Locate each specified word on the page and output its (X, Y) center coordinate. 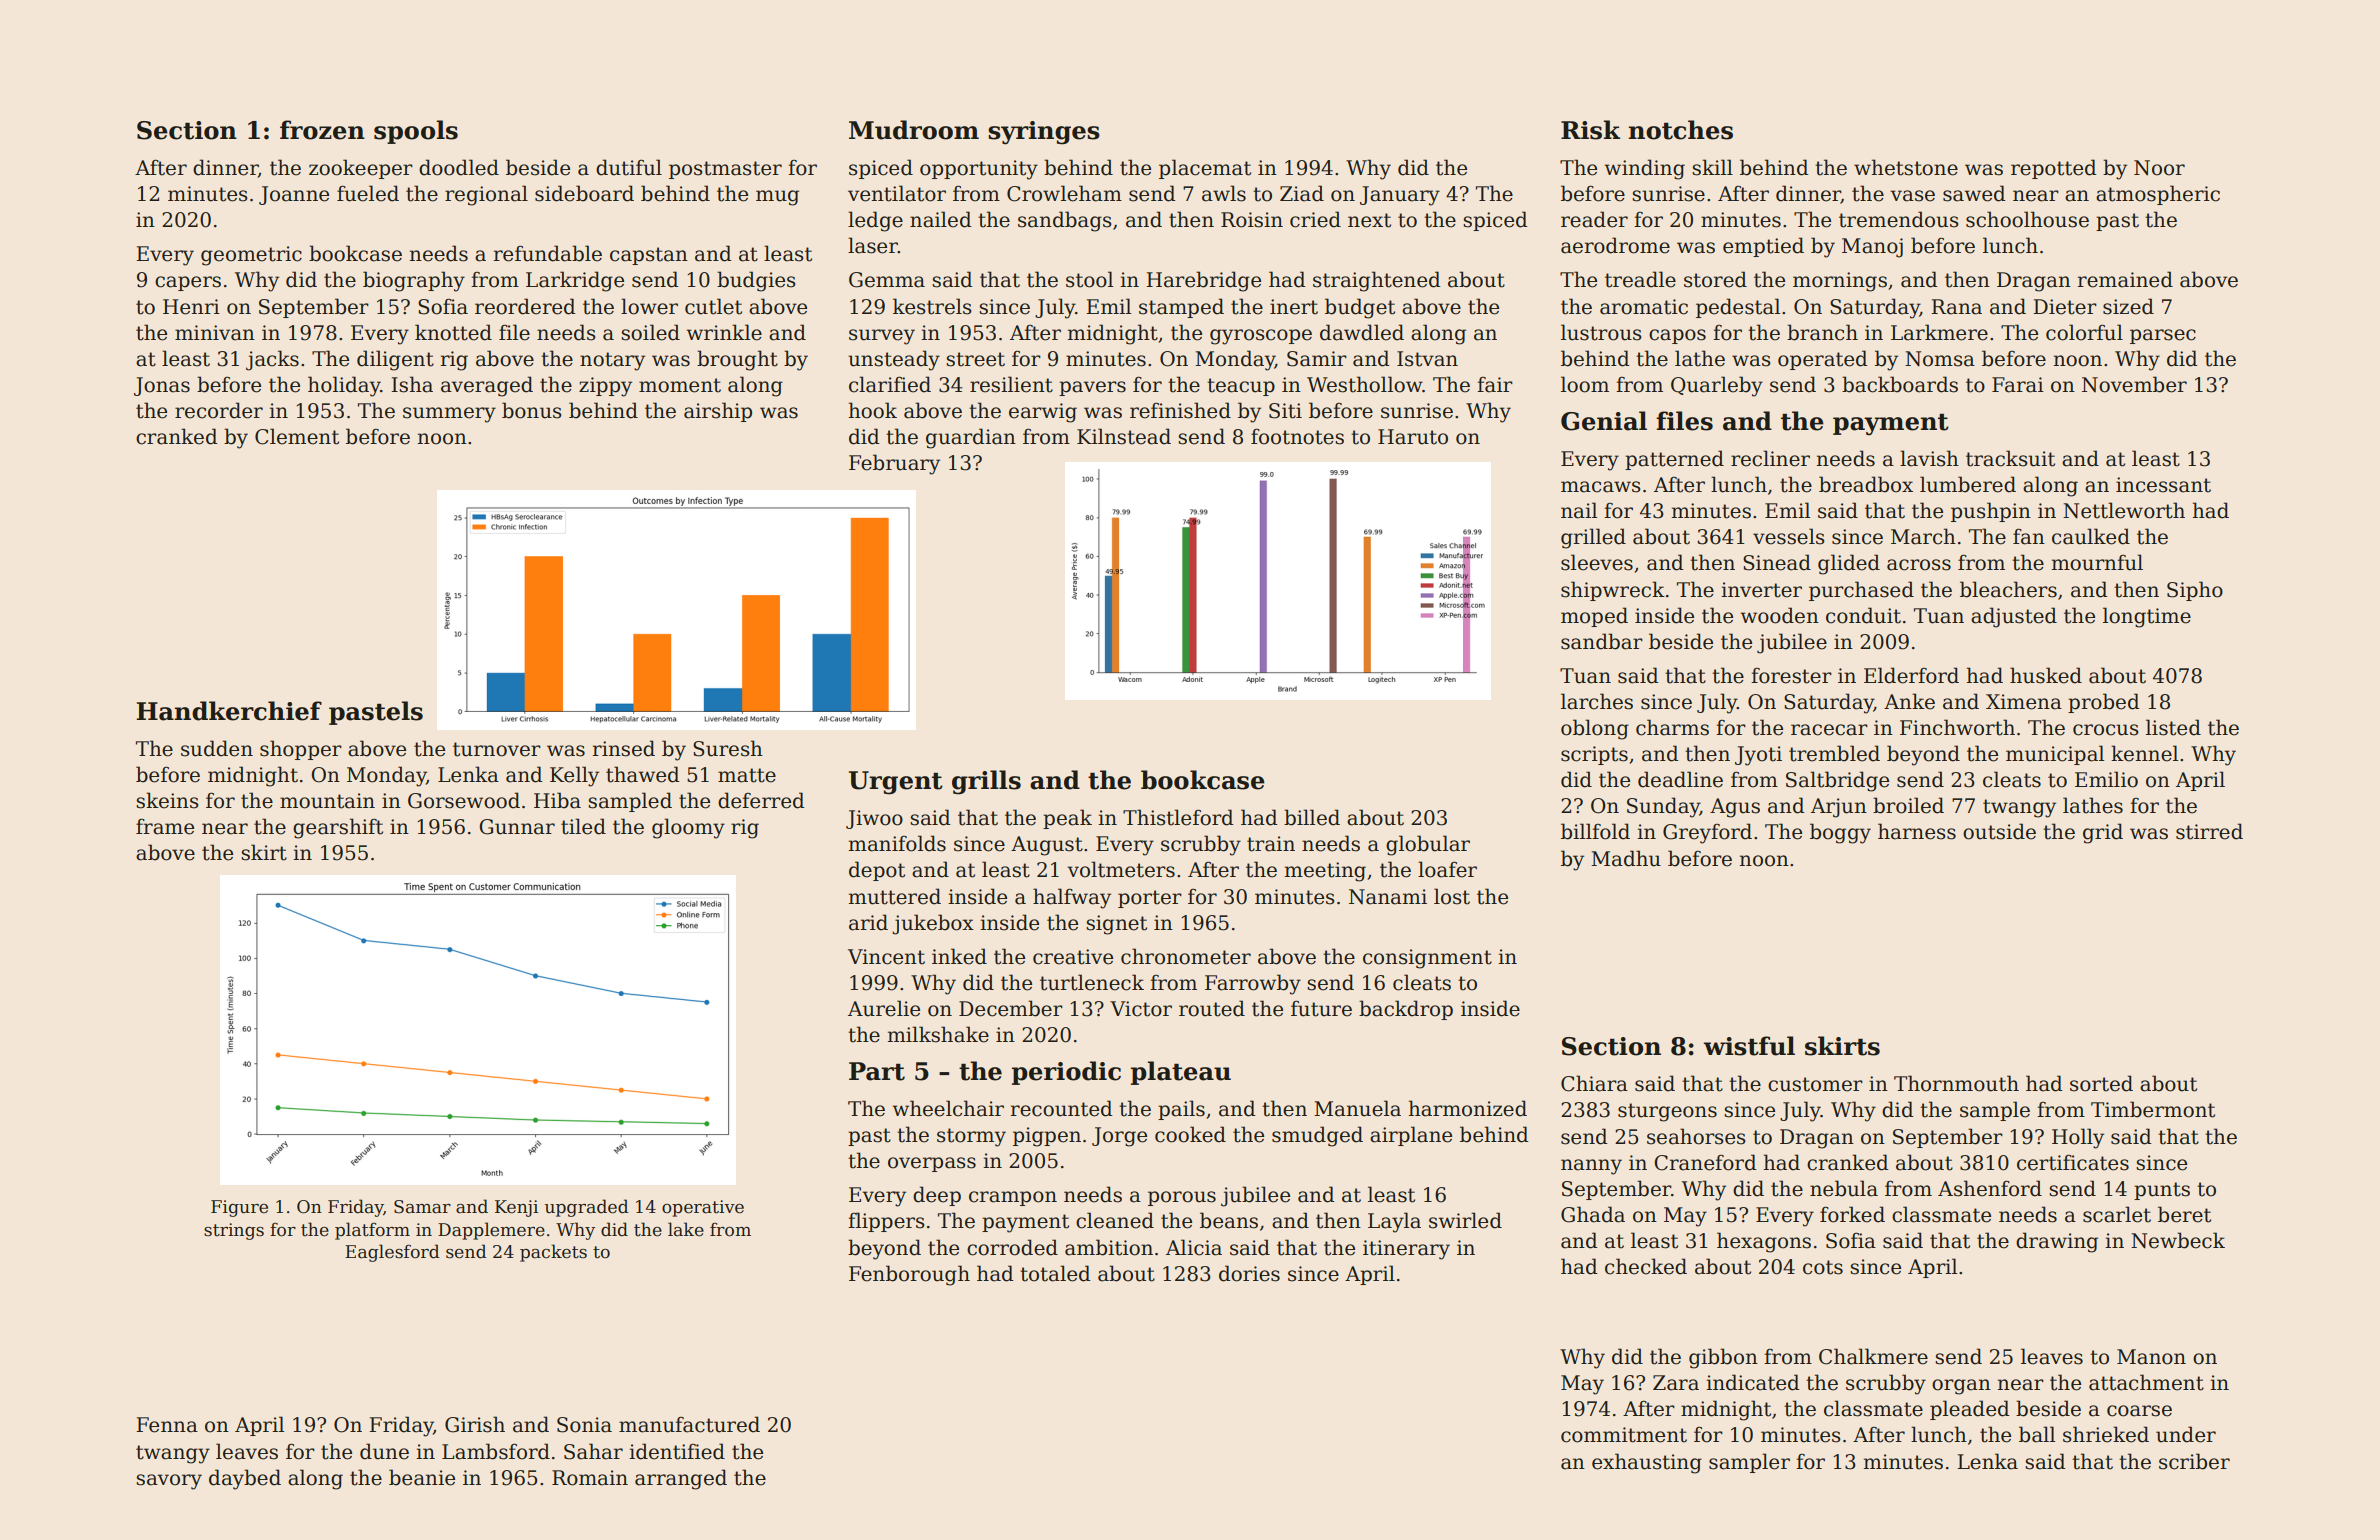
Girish (475, 1424)
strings (234, 1231)
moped (1594, 617)
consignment (1427, 959)
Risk (1590, 130)
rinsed (624, 748)
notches (1681, 130)
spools (416, 132)
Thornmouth (1956, 1083)
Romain (590, 1478)
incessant (2163, 485)
